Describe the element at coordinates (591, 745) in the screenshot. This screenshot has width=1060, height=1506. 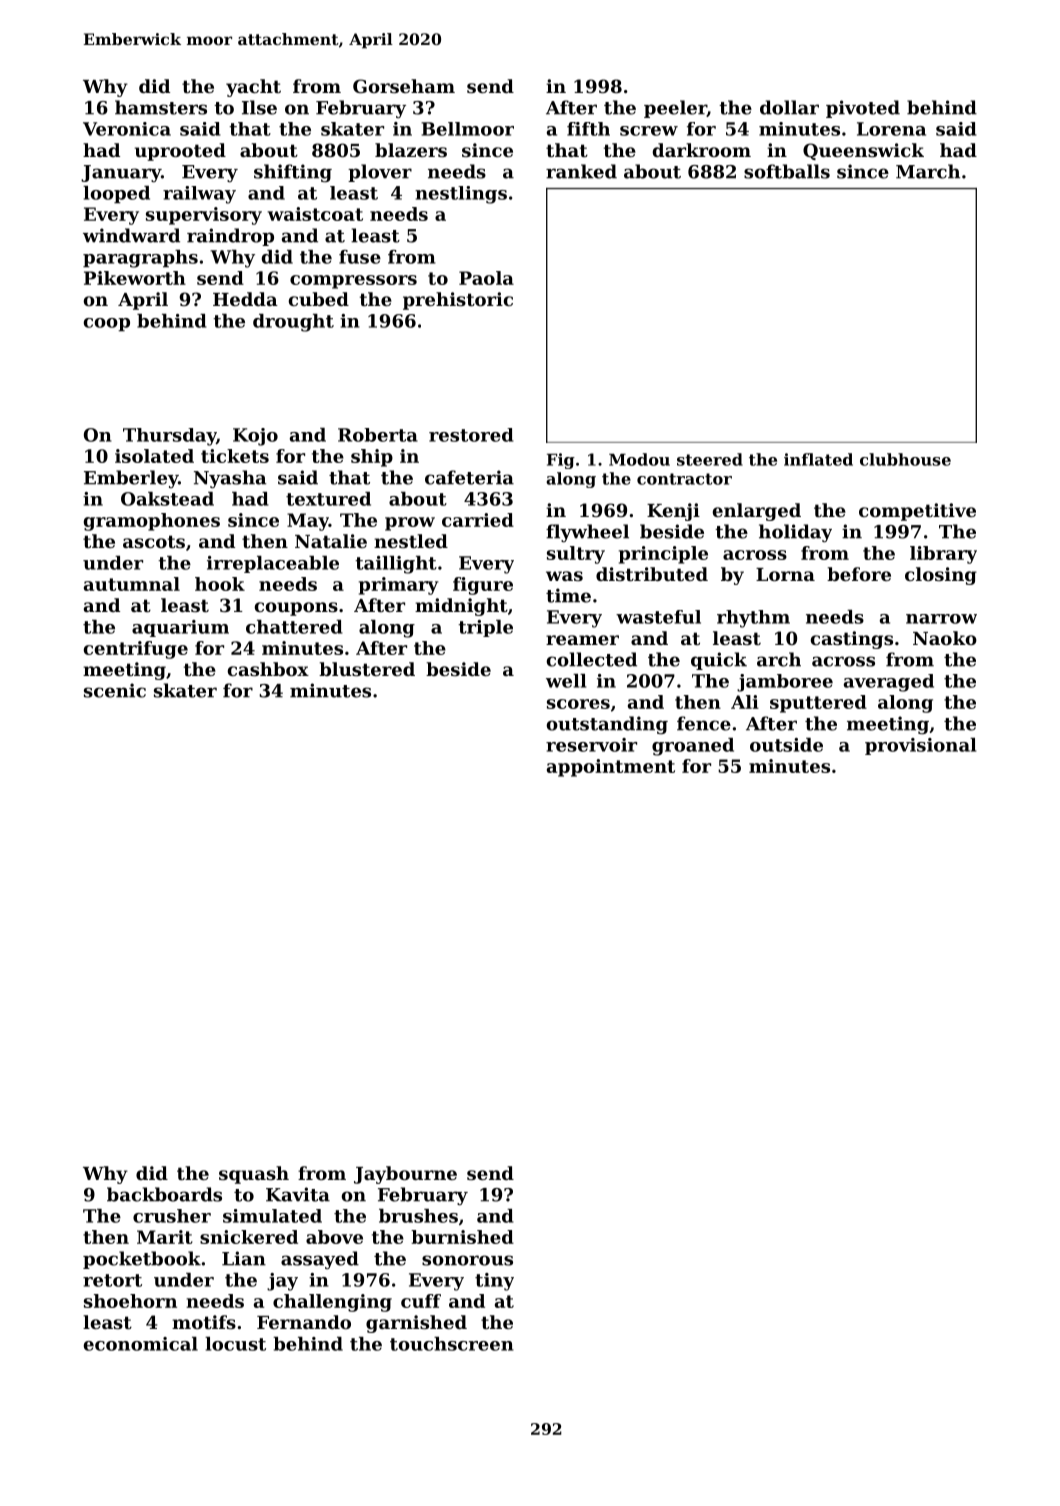
I see `reservoir` at that location.
